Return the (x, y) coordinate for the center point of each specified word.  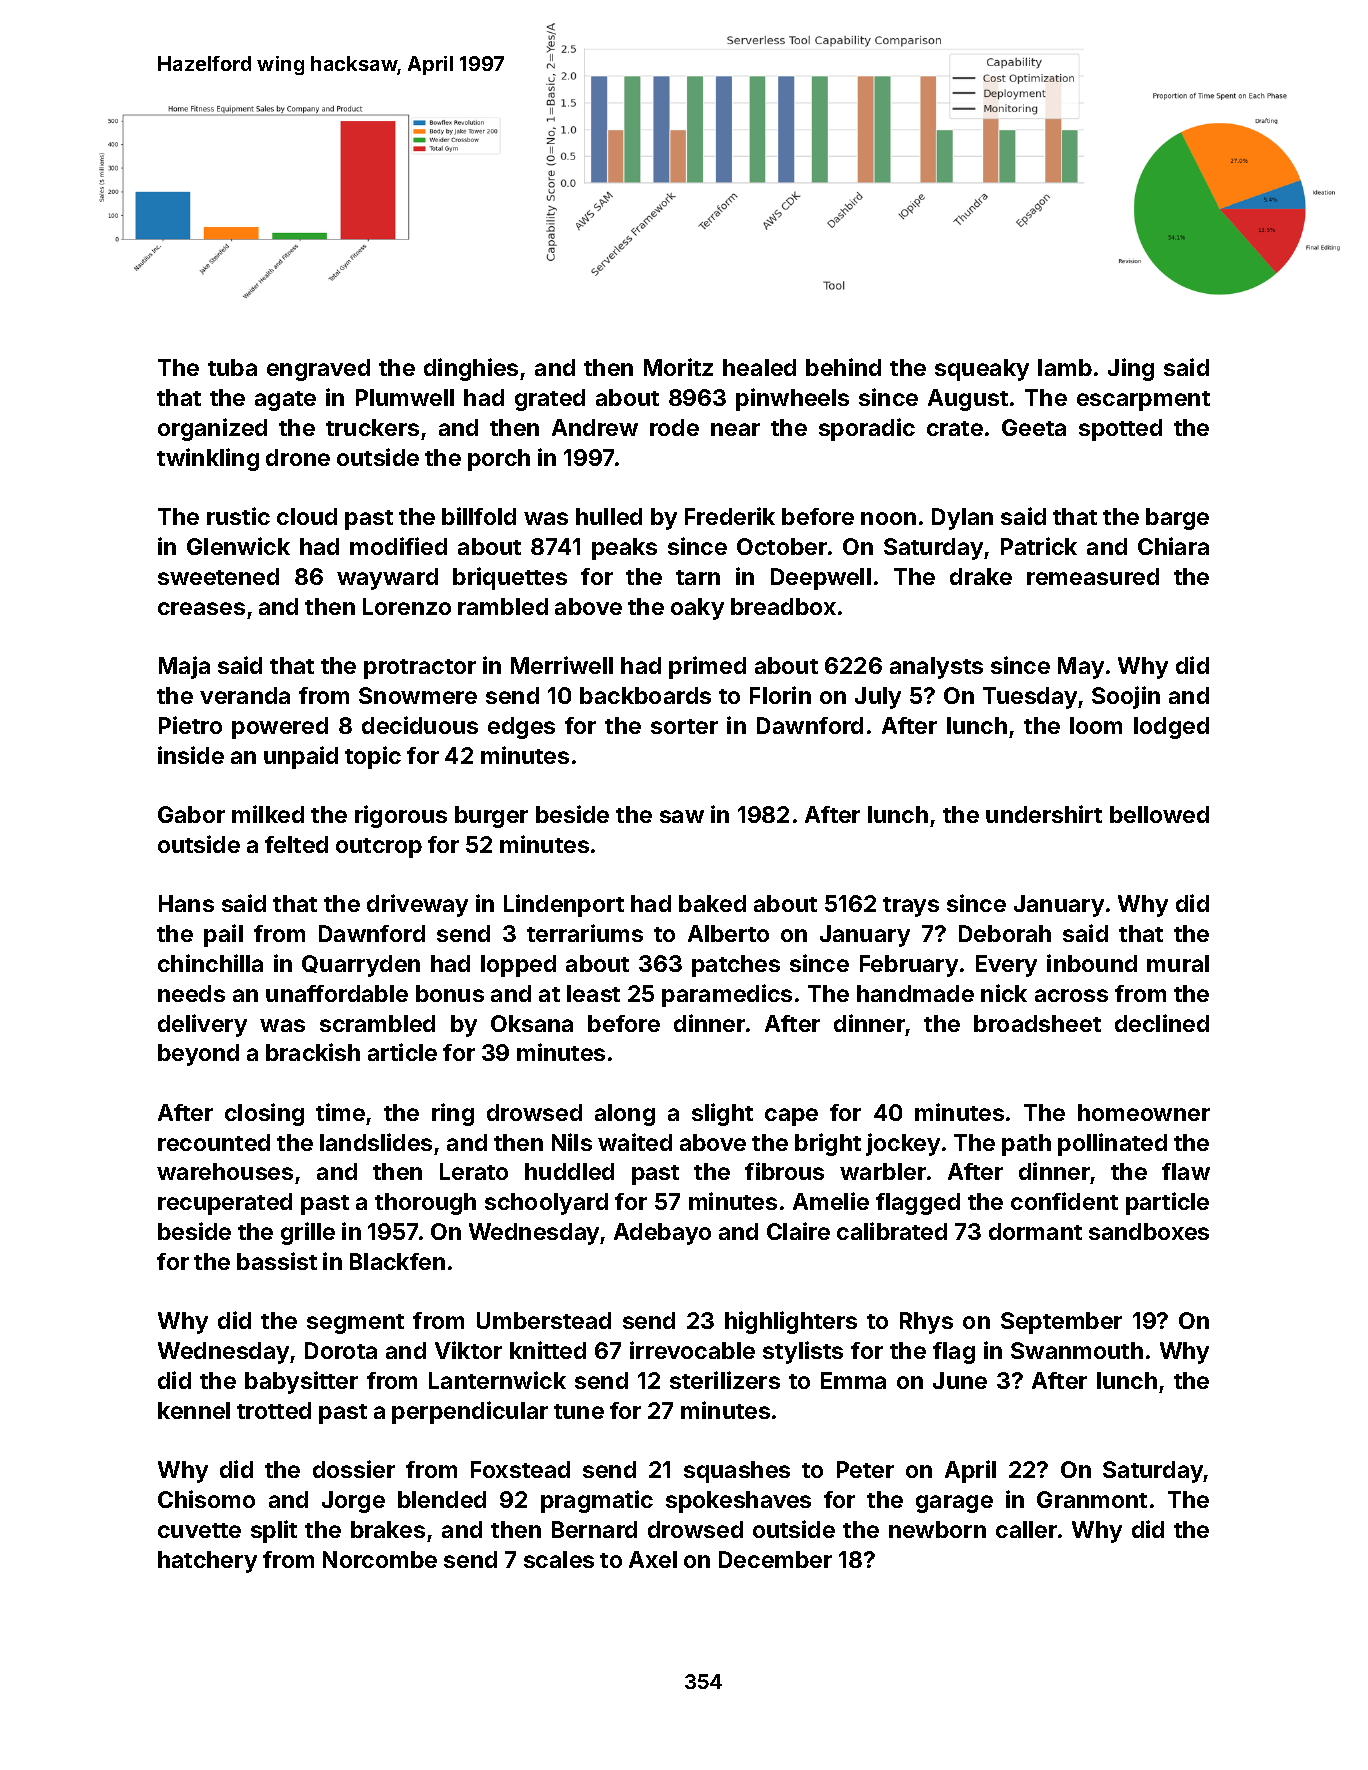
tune (579, 1411)
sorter (684, 726)
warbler (883, 1171)
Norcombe (380, 1559)
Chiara (1173, 546)
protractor (420, 669)
